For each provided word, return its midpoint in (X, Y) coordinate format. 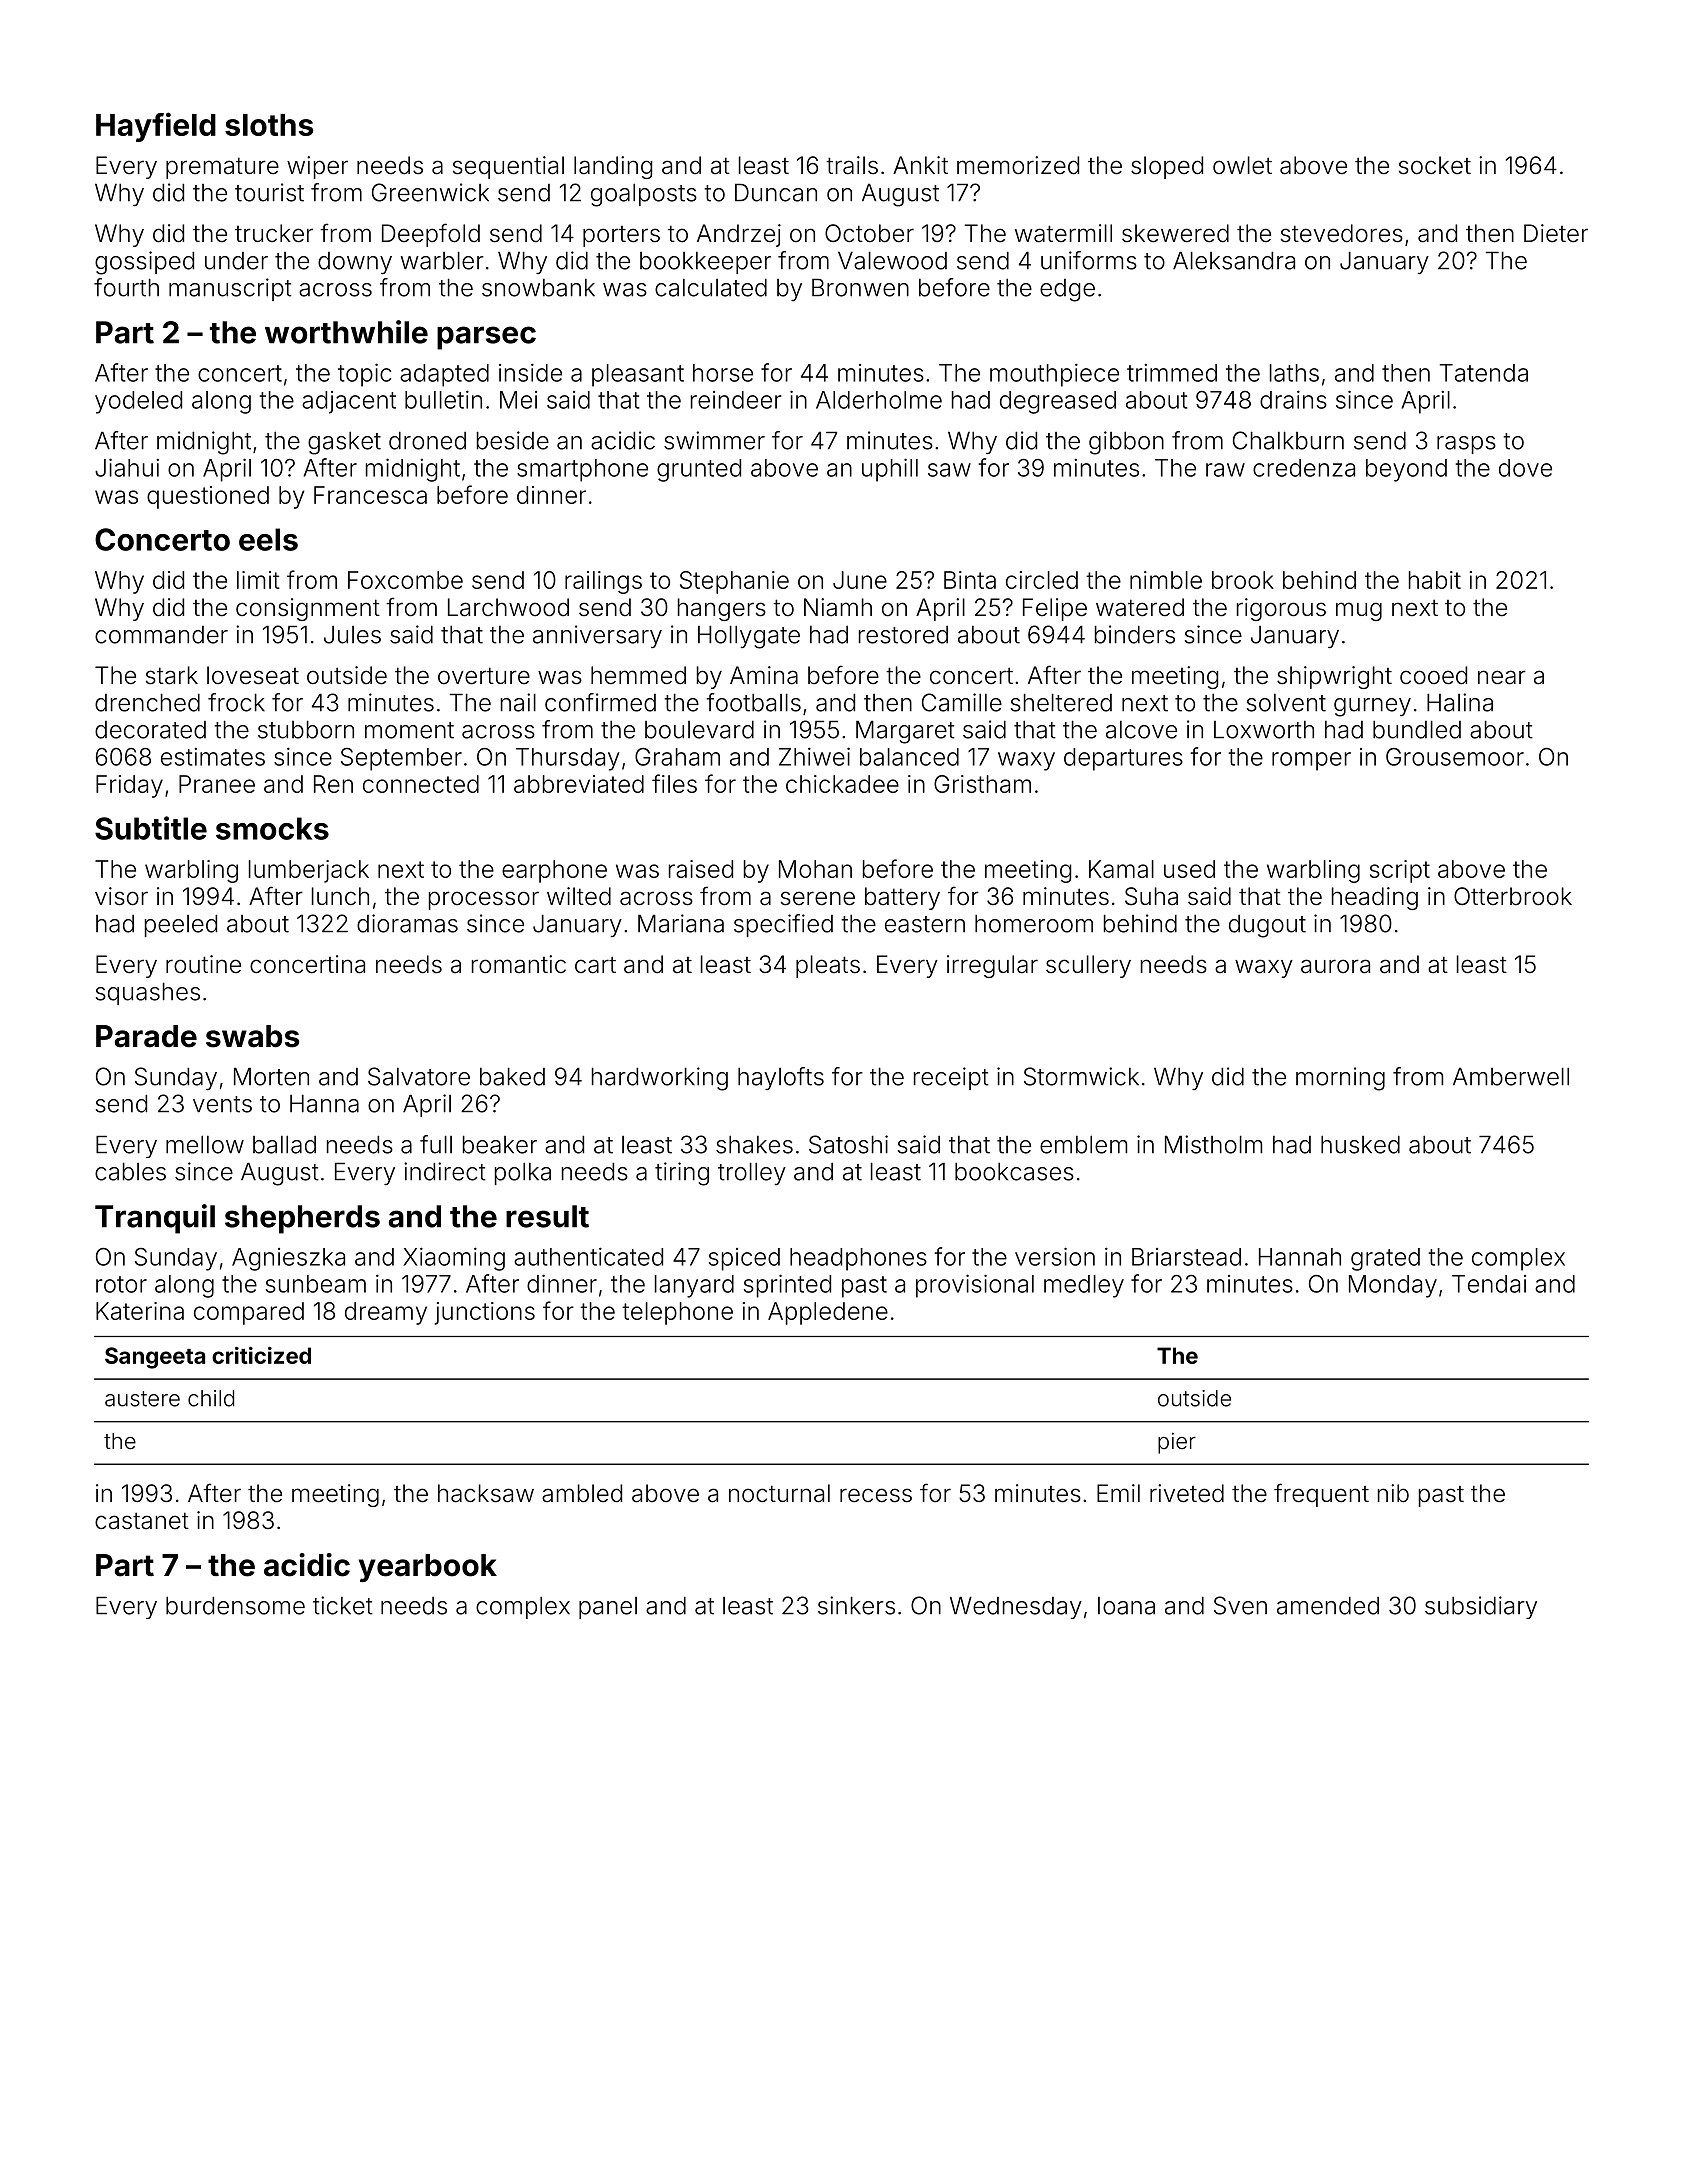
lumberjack (309, 871)
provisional (975, 1286)
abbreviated (579, 784)
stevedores (1342, 233)
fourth (126, 287)
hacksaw (486, 1493)
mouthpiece (1054, 375)
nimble (1166, 580)
